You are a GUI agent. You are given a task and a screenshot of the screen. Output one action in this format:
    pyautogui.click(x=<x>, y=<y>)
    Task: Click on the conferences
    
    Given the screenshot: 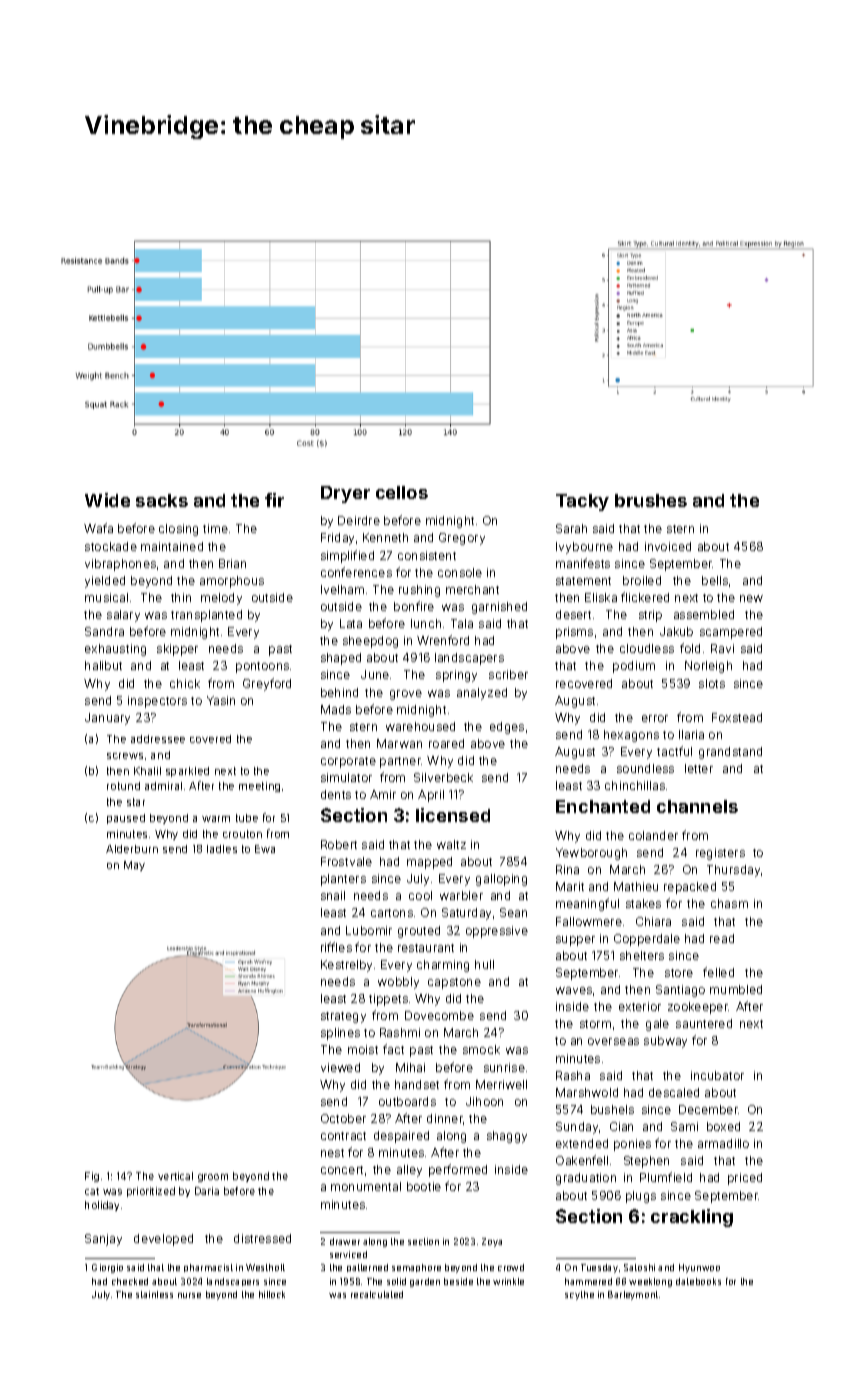 What is the action you would take?
    pyautogui.click(x=356, y=572)
